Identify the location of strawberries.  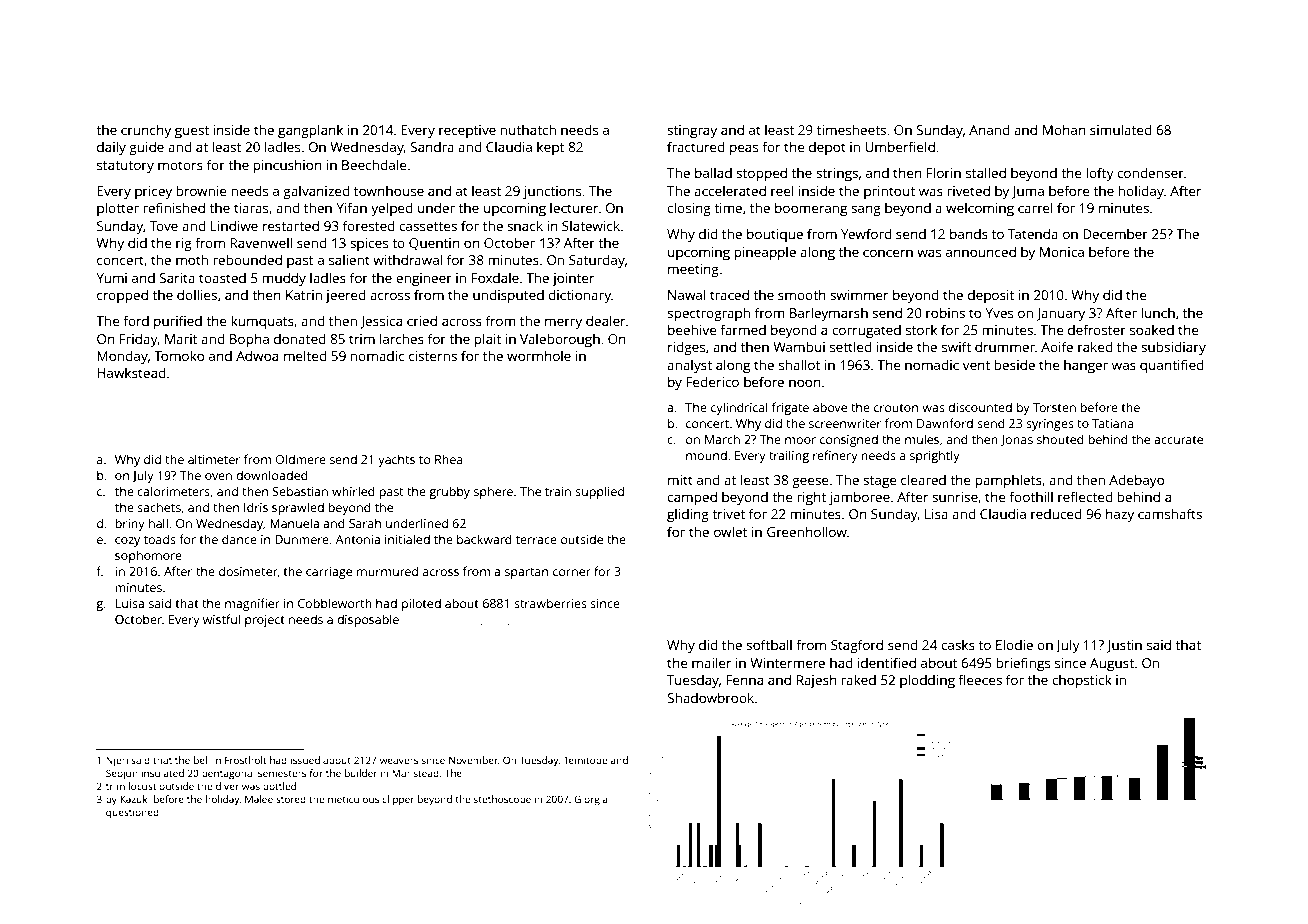
(550, 603).
